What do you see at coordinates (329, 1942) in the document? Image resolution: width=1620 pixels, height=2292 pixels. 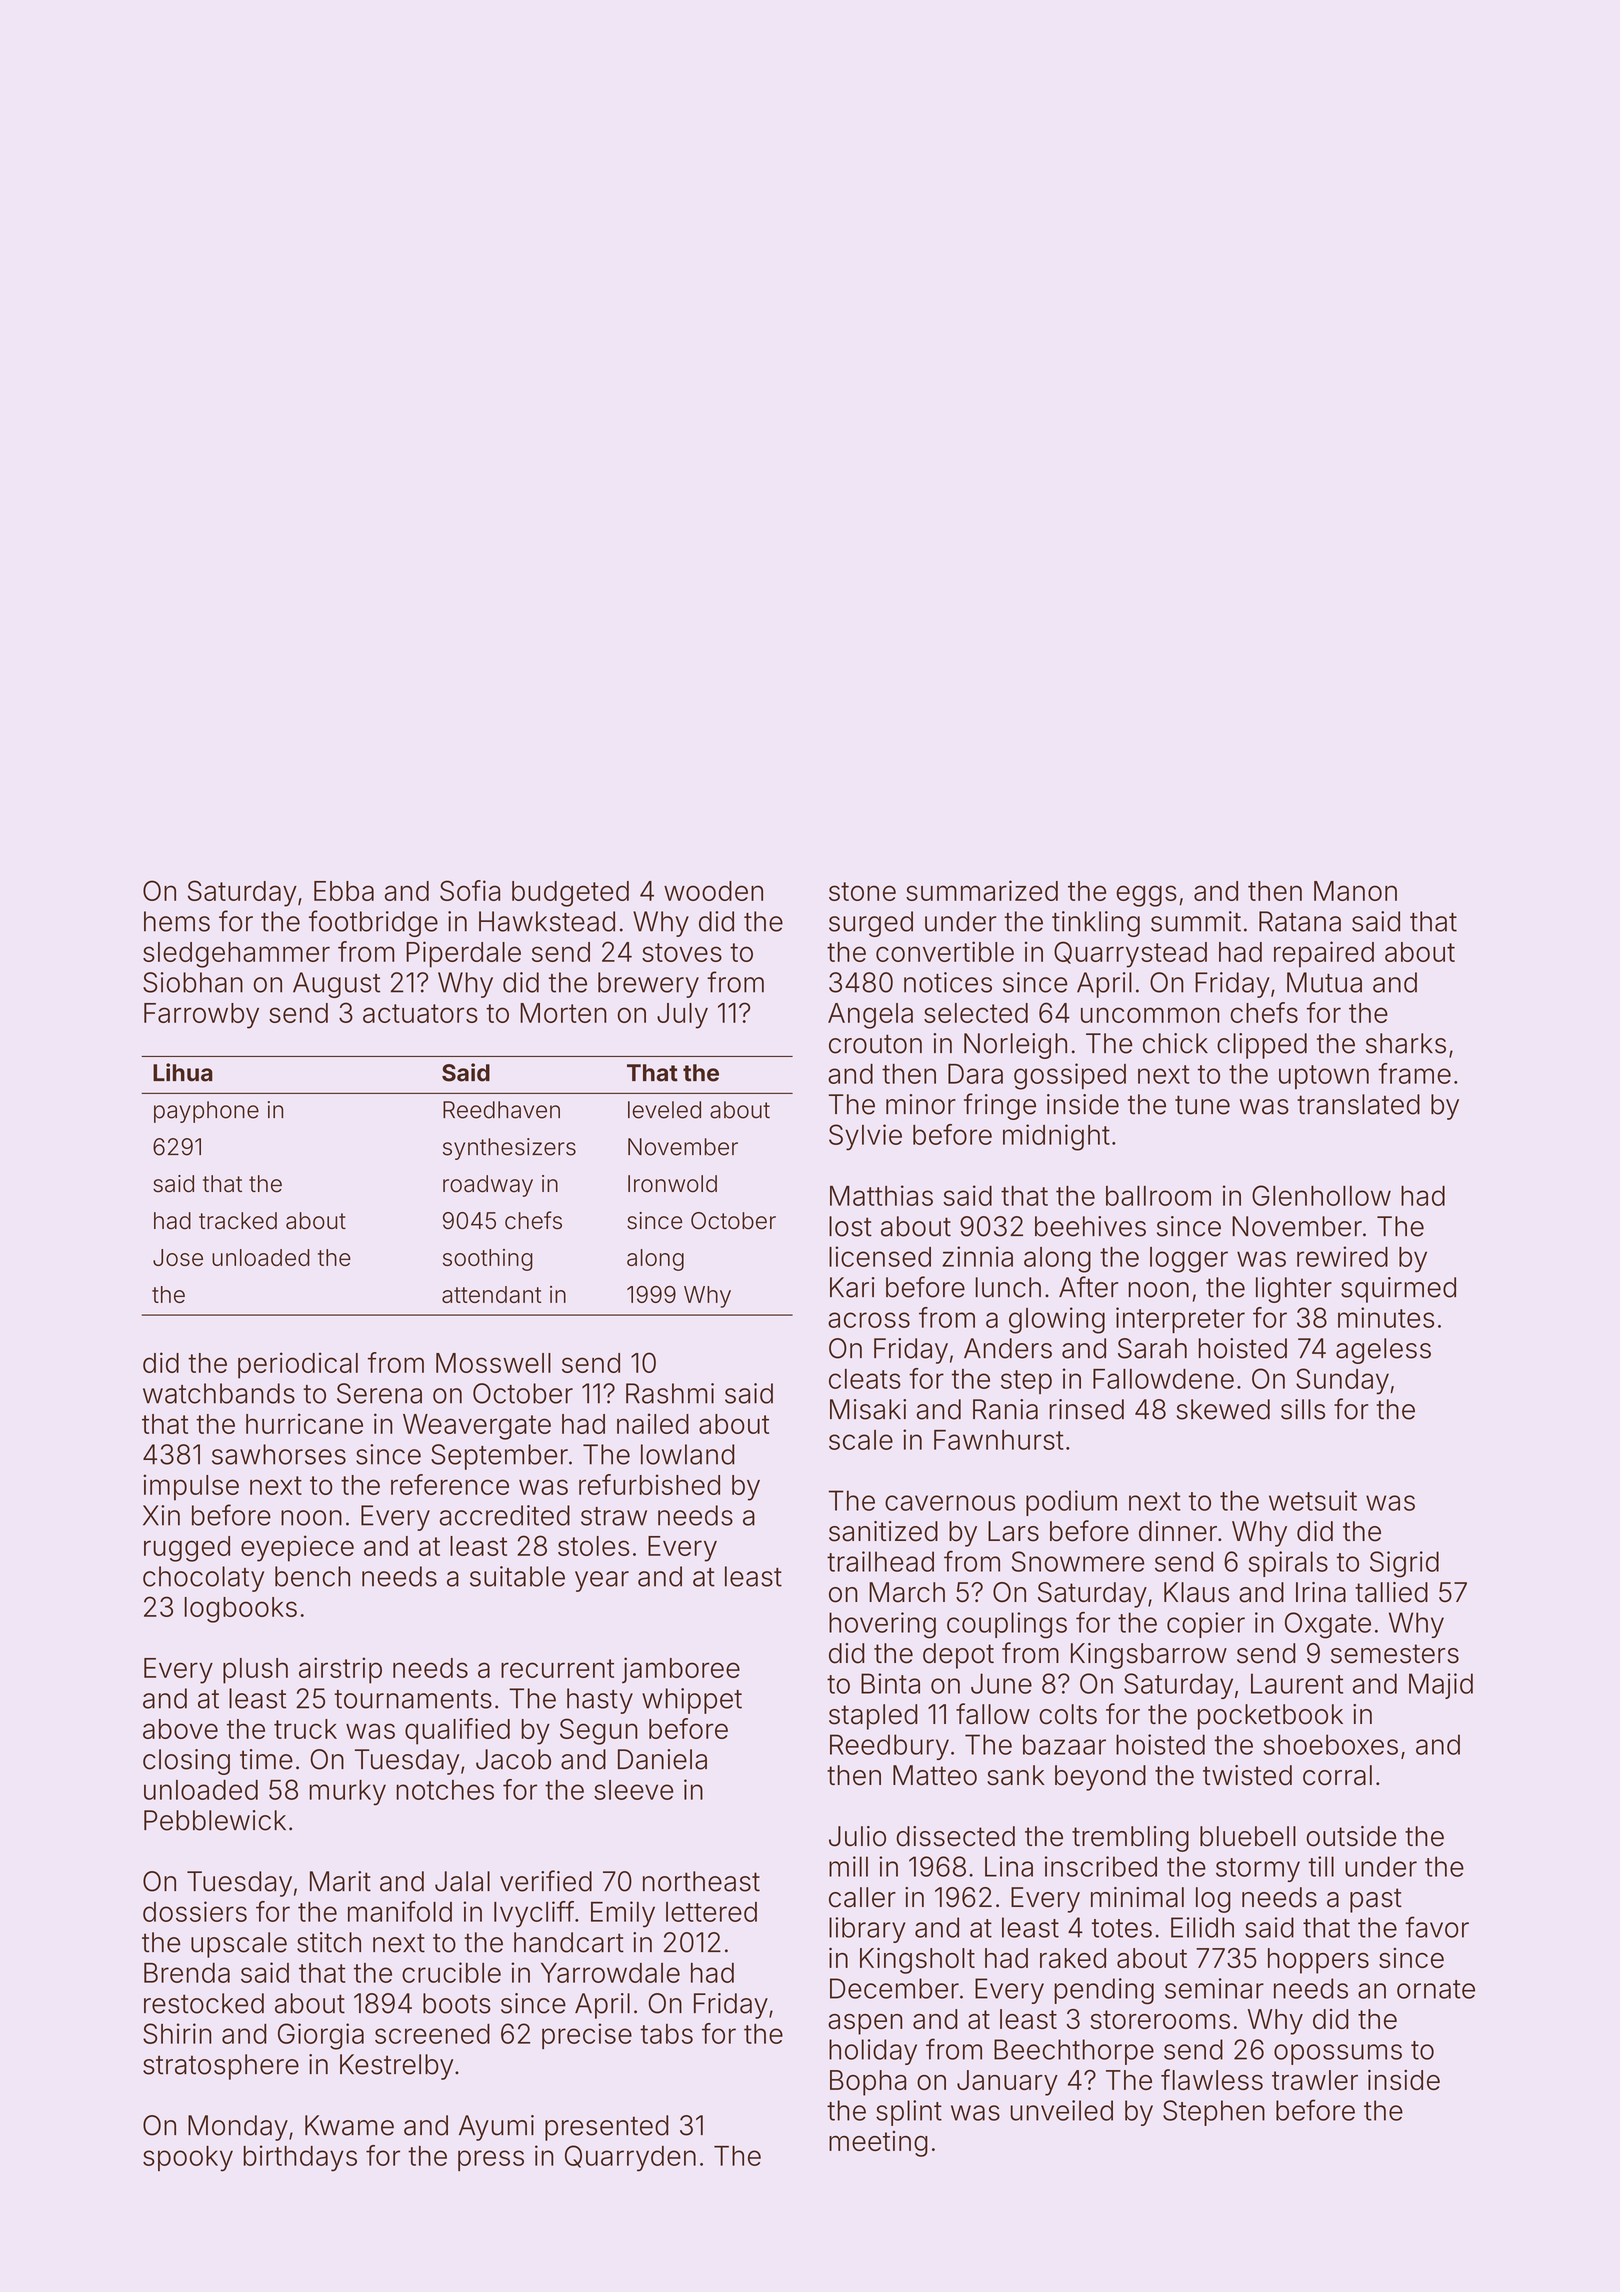 I see `stitch` at bounding box center [329, 1942].
